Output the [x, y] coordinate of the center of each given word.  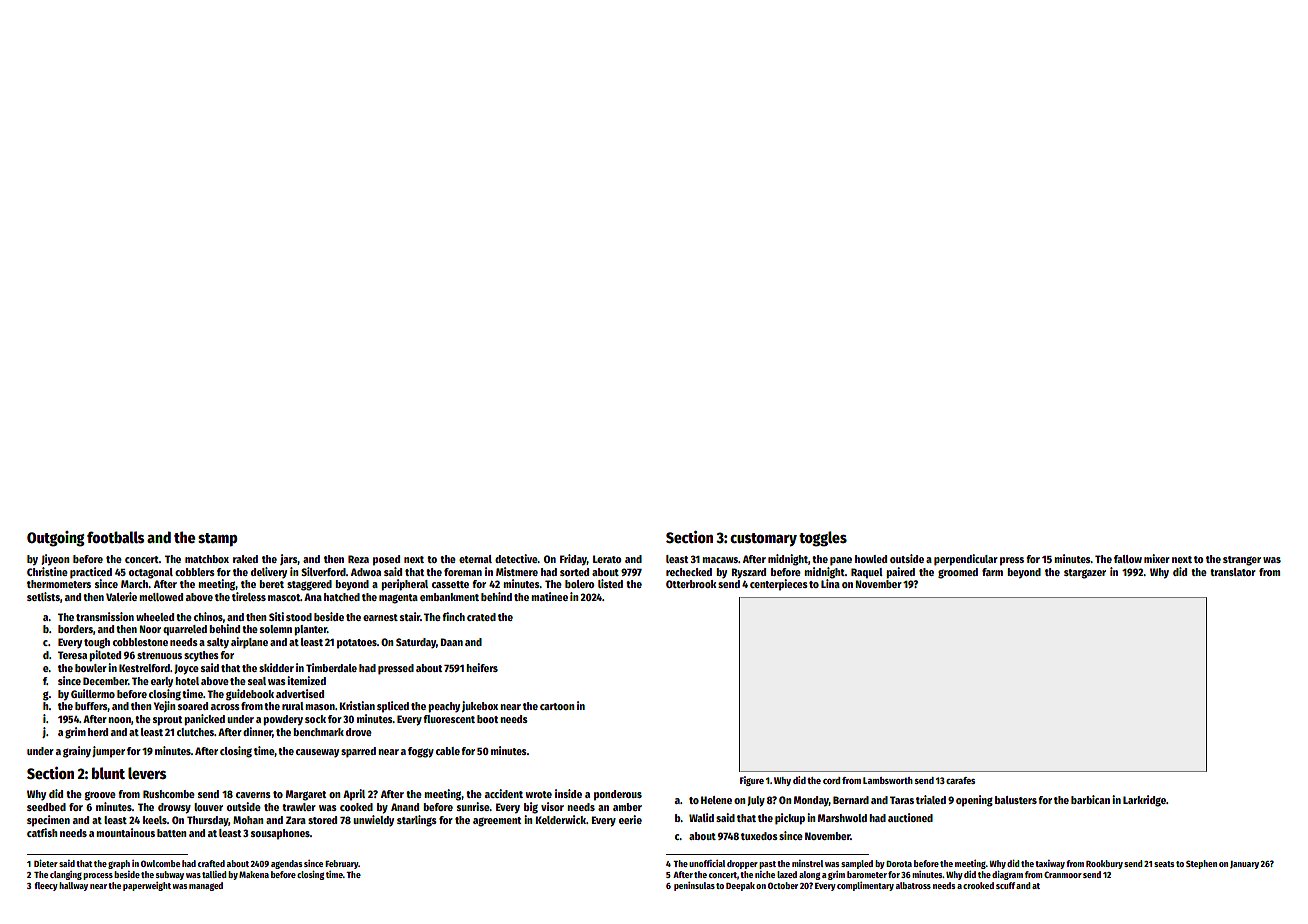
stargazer [1085, 574]
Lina [830, 583]
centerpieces [779, 585]
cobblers [195, 572]
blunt [108, 773]
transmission [105, 616]
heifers [482, 667]
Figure [752, 781]
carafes [960, 780]
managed [206, 886]
